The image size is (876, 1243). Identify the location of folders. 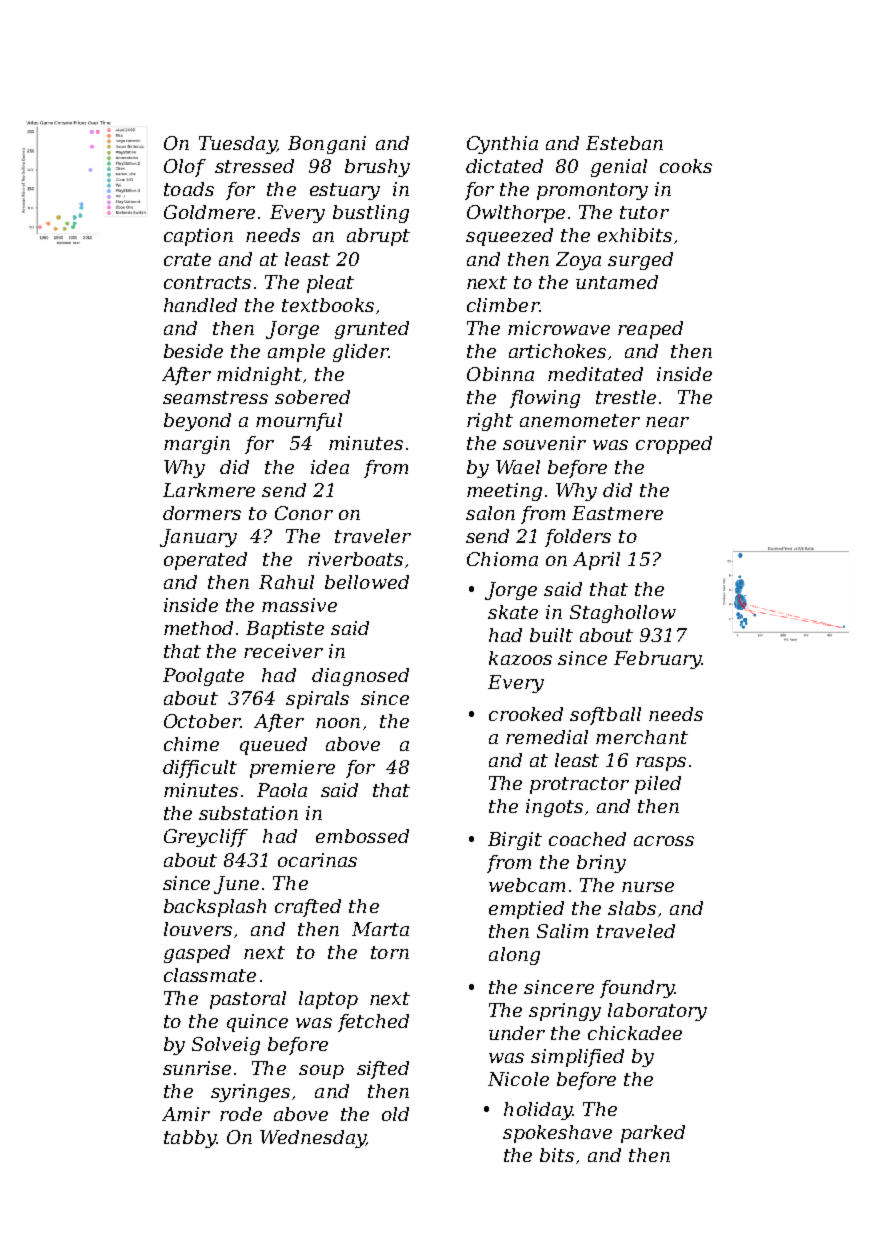
(578, 538).
